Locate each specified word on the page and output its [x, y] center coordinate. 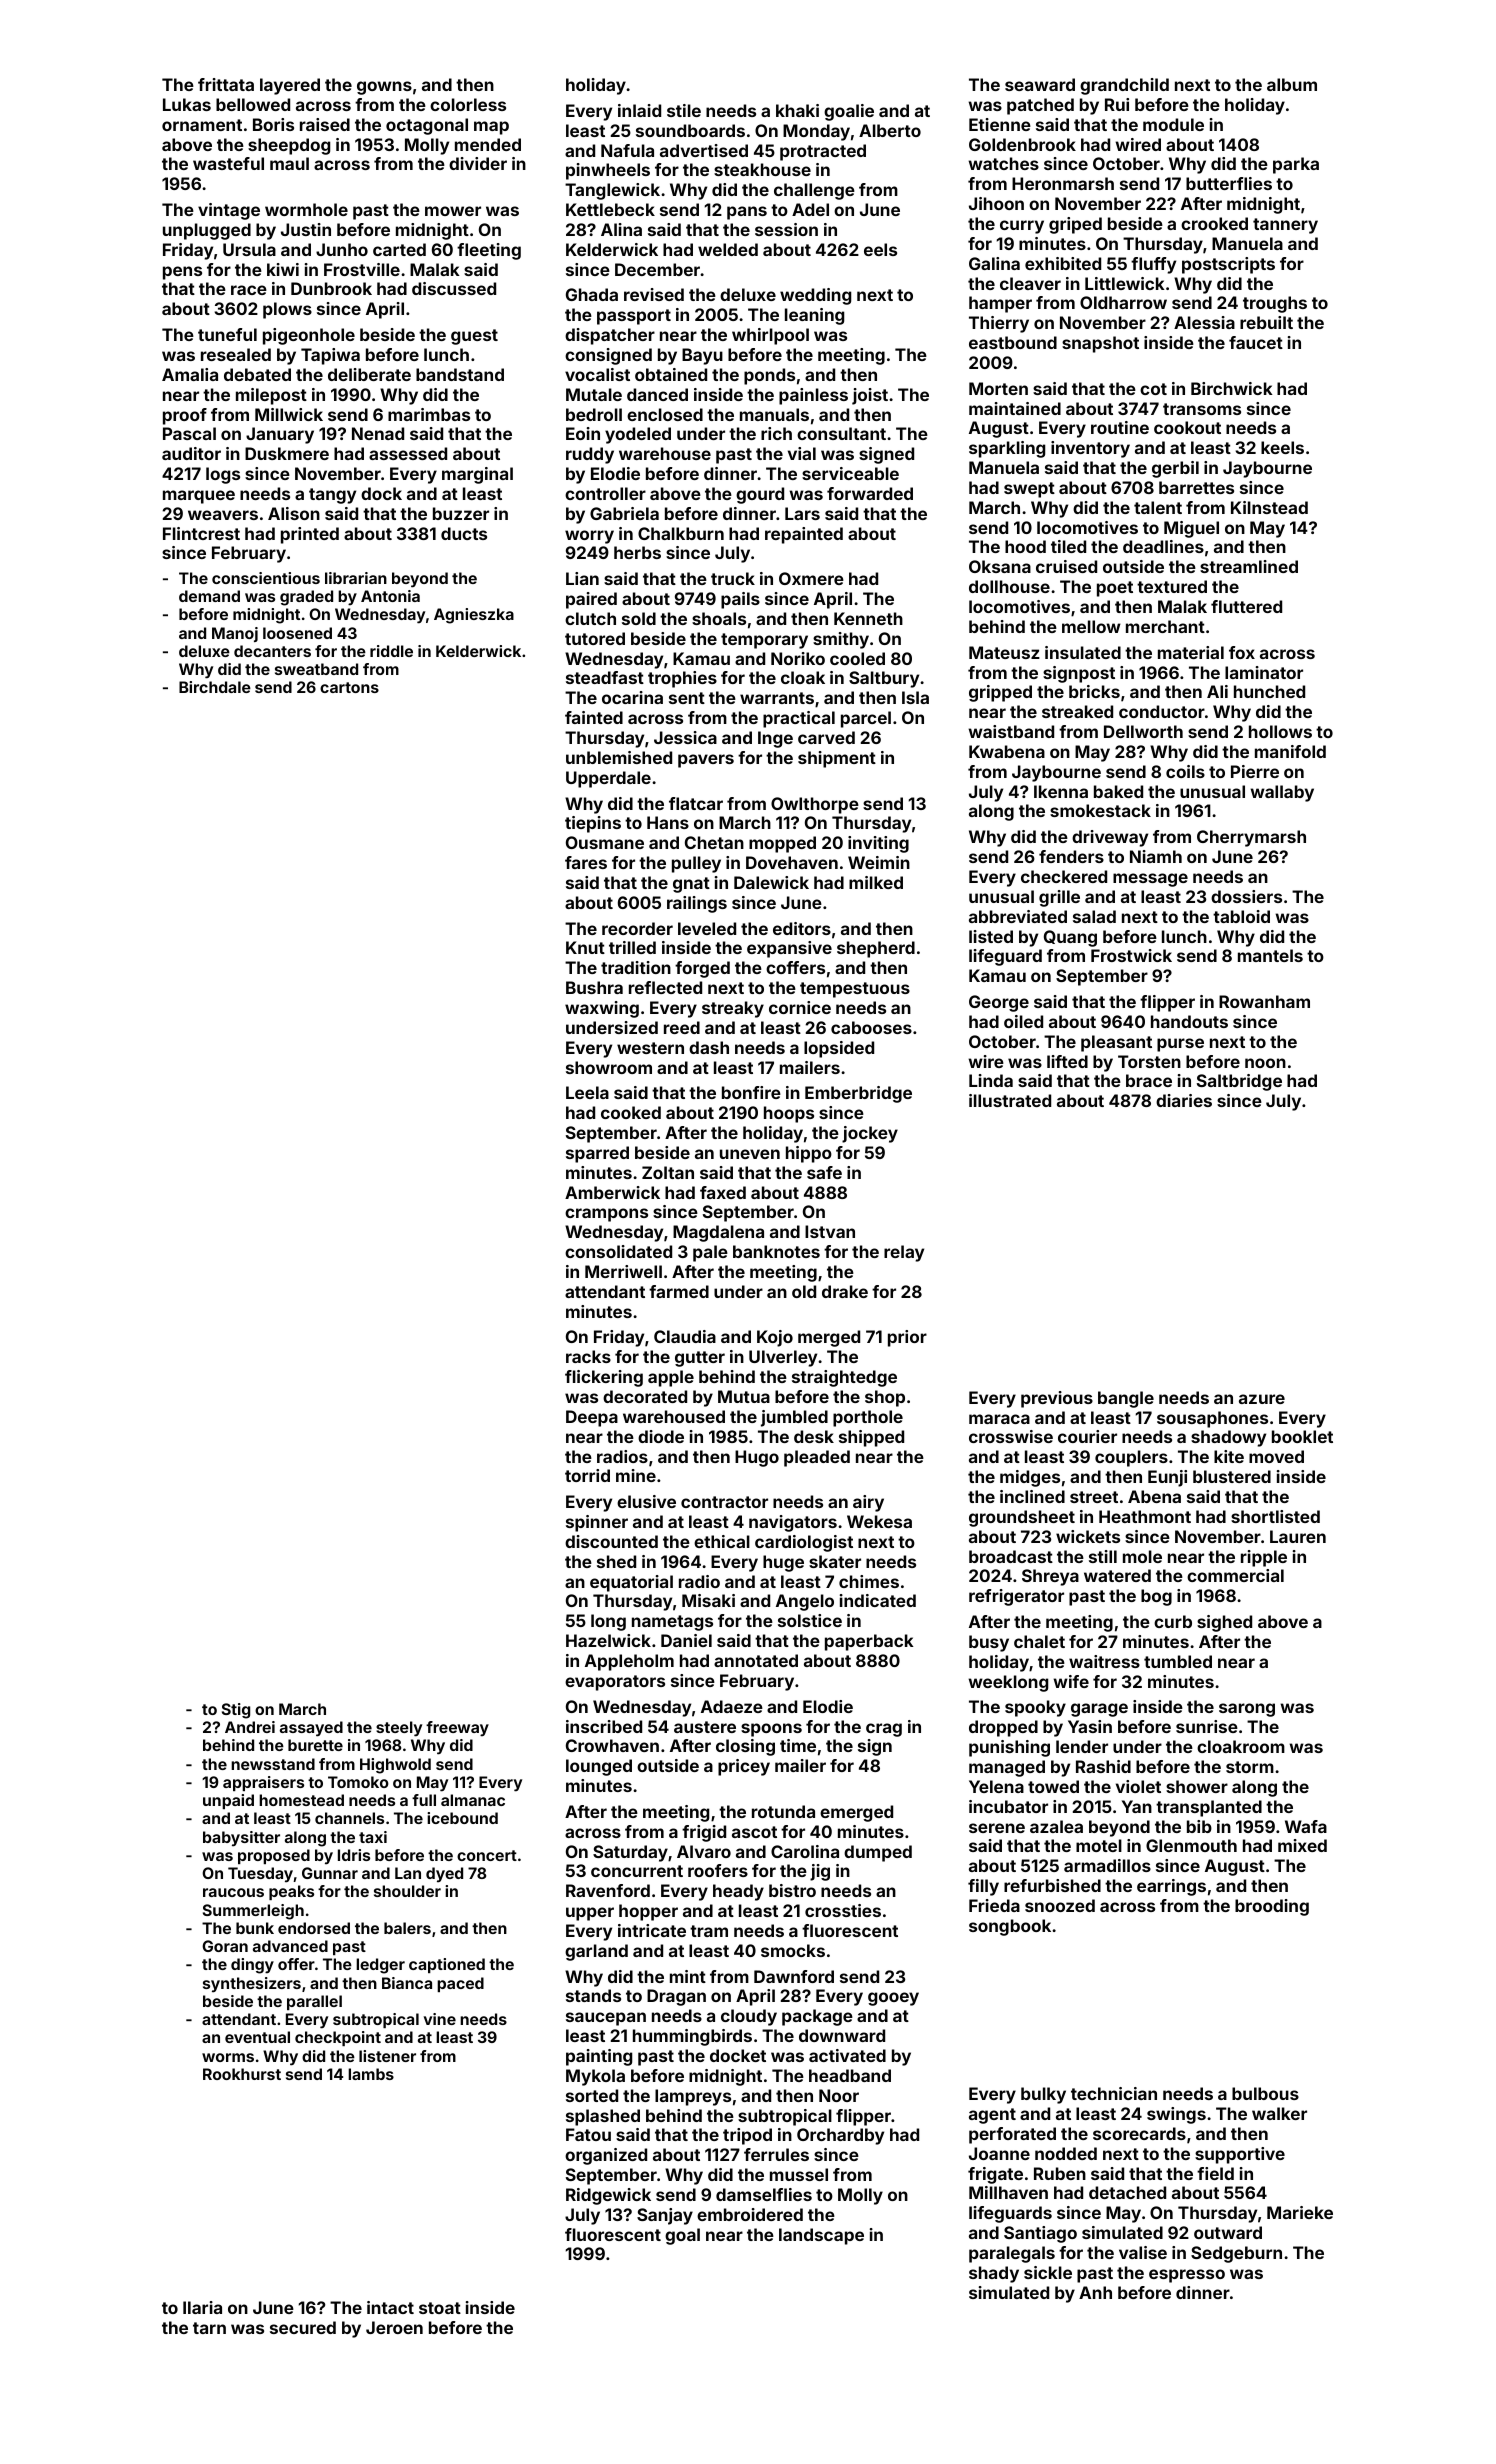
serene [997, 1828]
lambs [371, 2074]
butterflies [1229, 183]
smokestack [1100, 810]
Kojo [775, 1338]
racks [588, 1356]
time [798, 1745]
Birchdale [215, 687]
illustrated [1010, 1100]
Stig [236, 1711]
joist [870, 396]
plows [287, 310]
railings [697, 904]
